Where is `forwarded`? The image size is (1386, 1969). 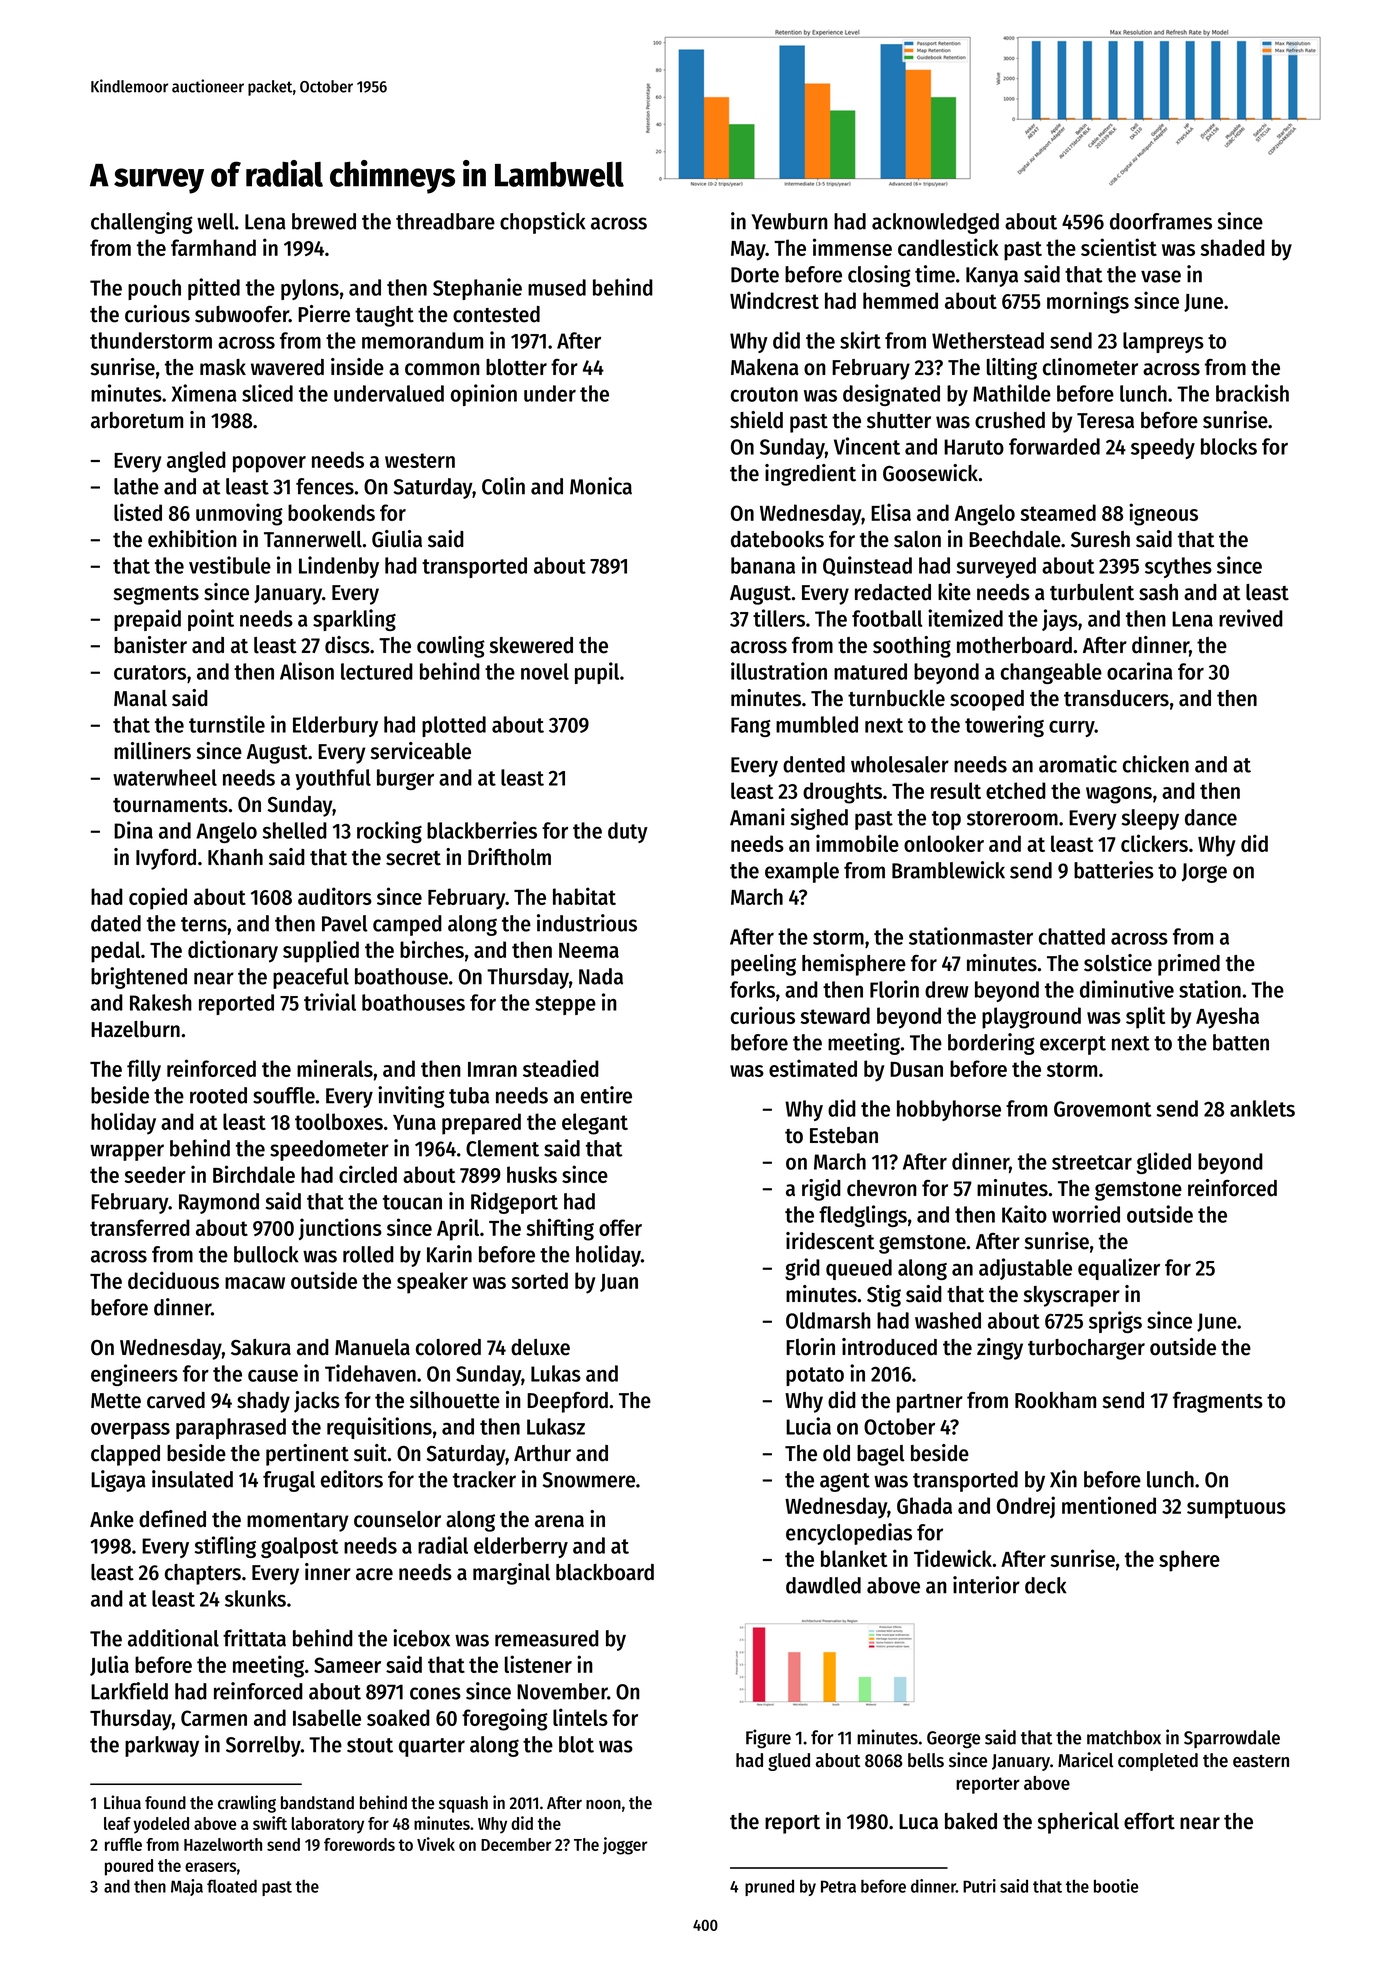
forwarded is located at coordinates (1054, 446).
